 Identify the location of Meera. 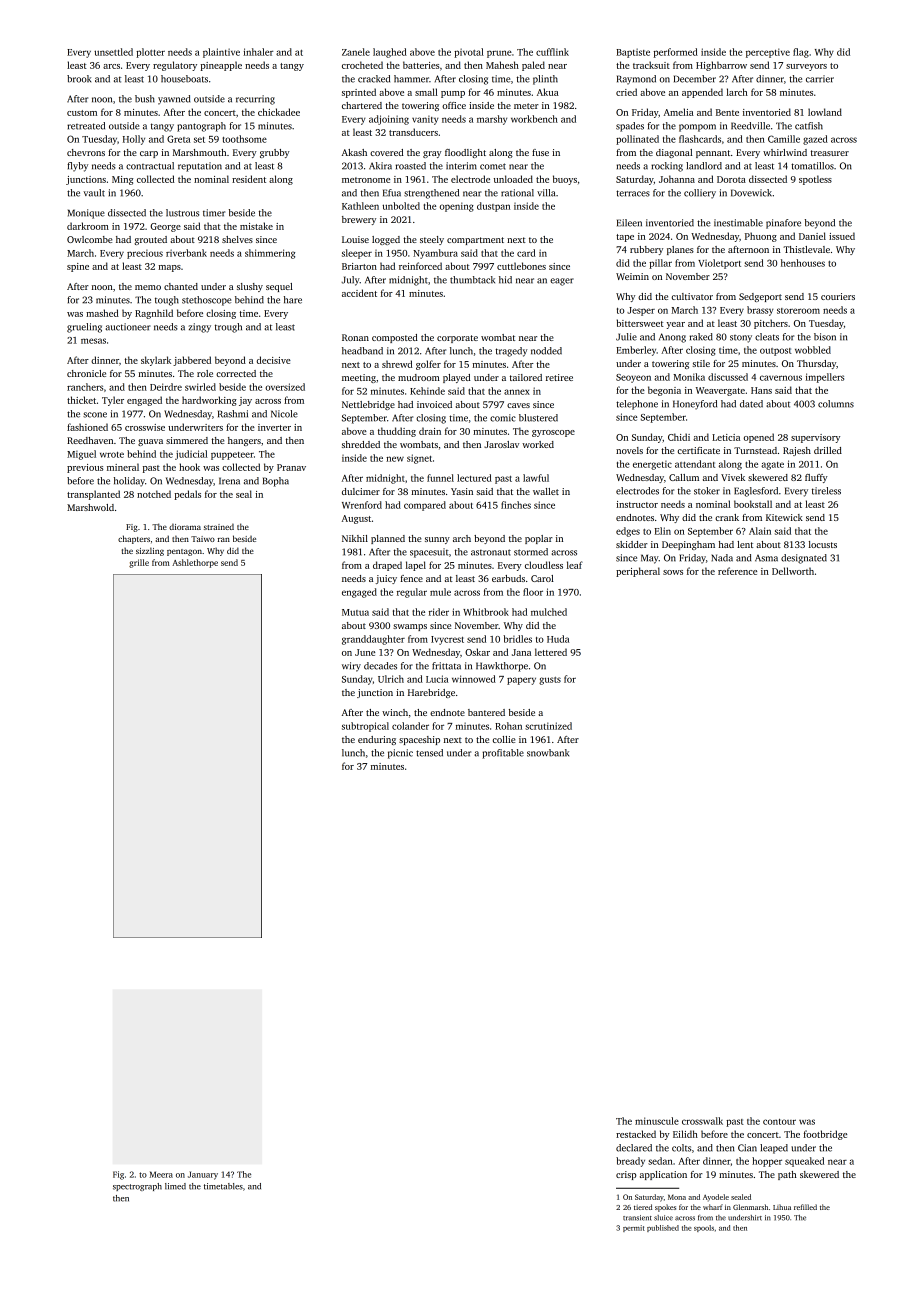
(161, 1174).
